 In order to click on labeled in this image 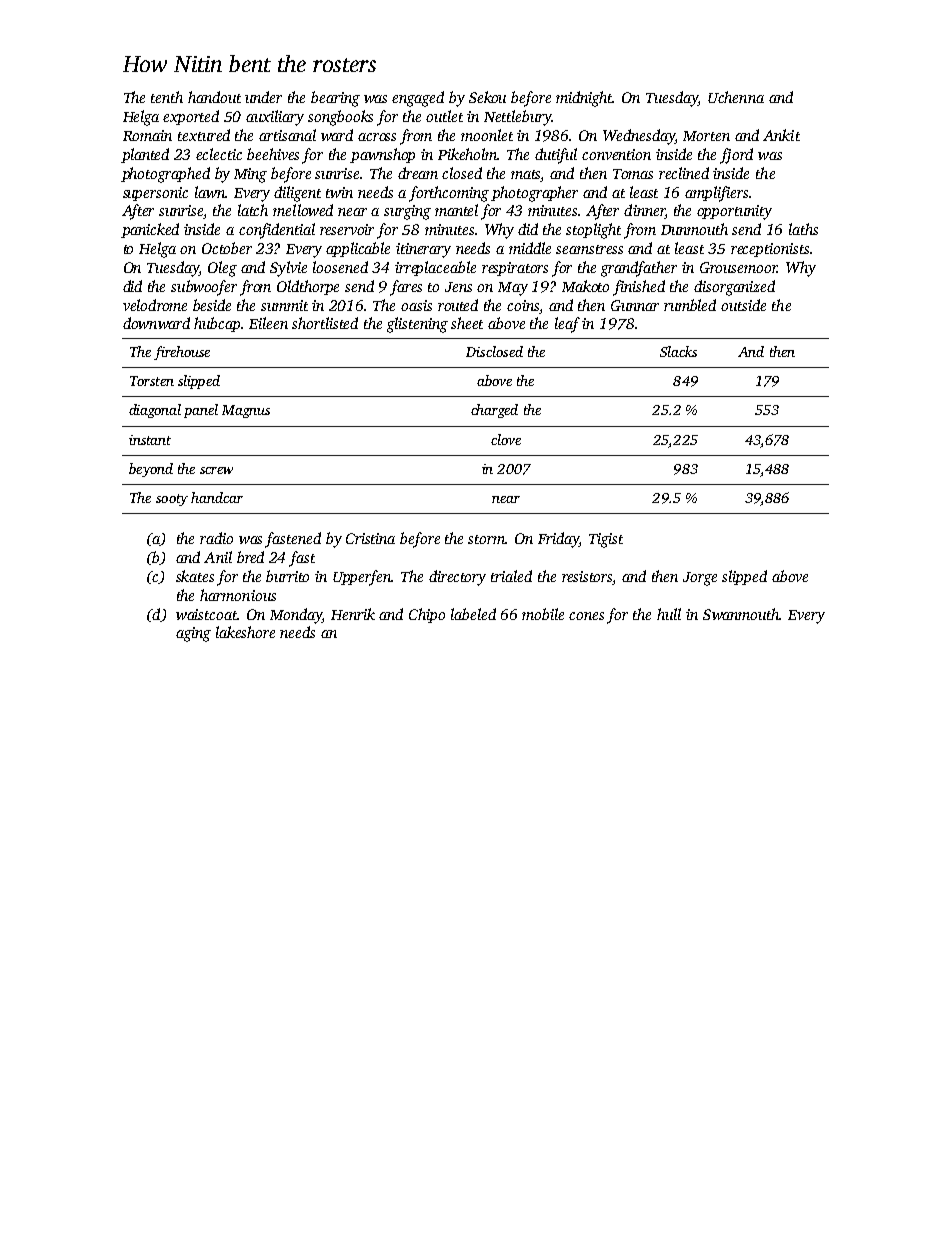, I will do `click(473, 614)`.
